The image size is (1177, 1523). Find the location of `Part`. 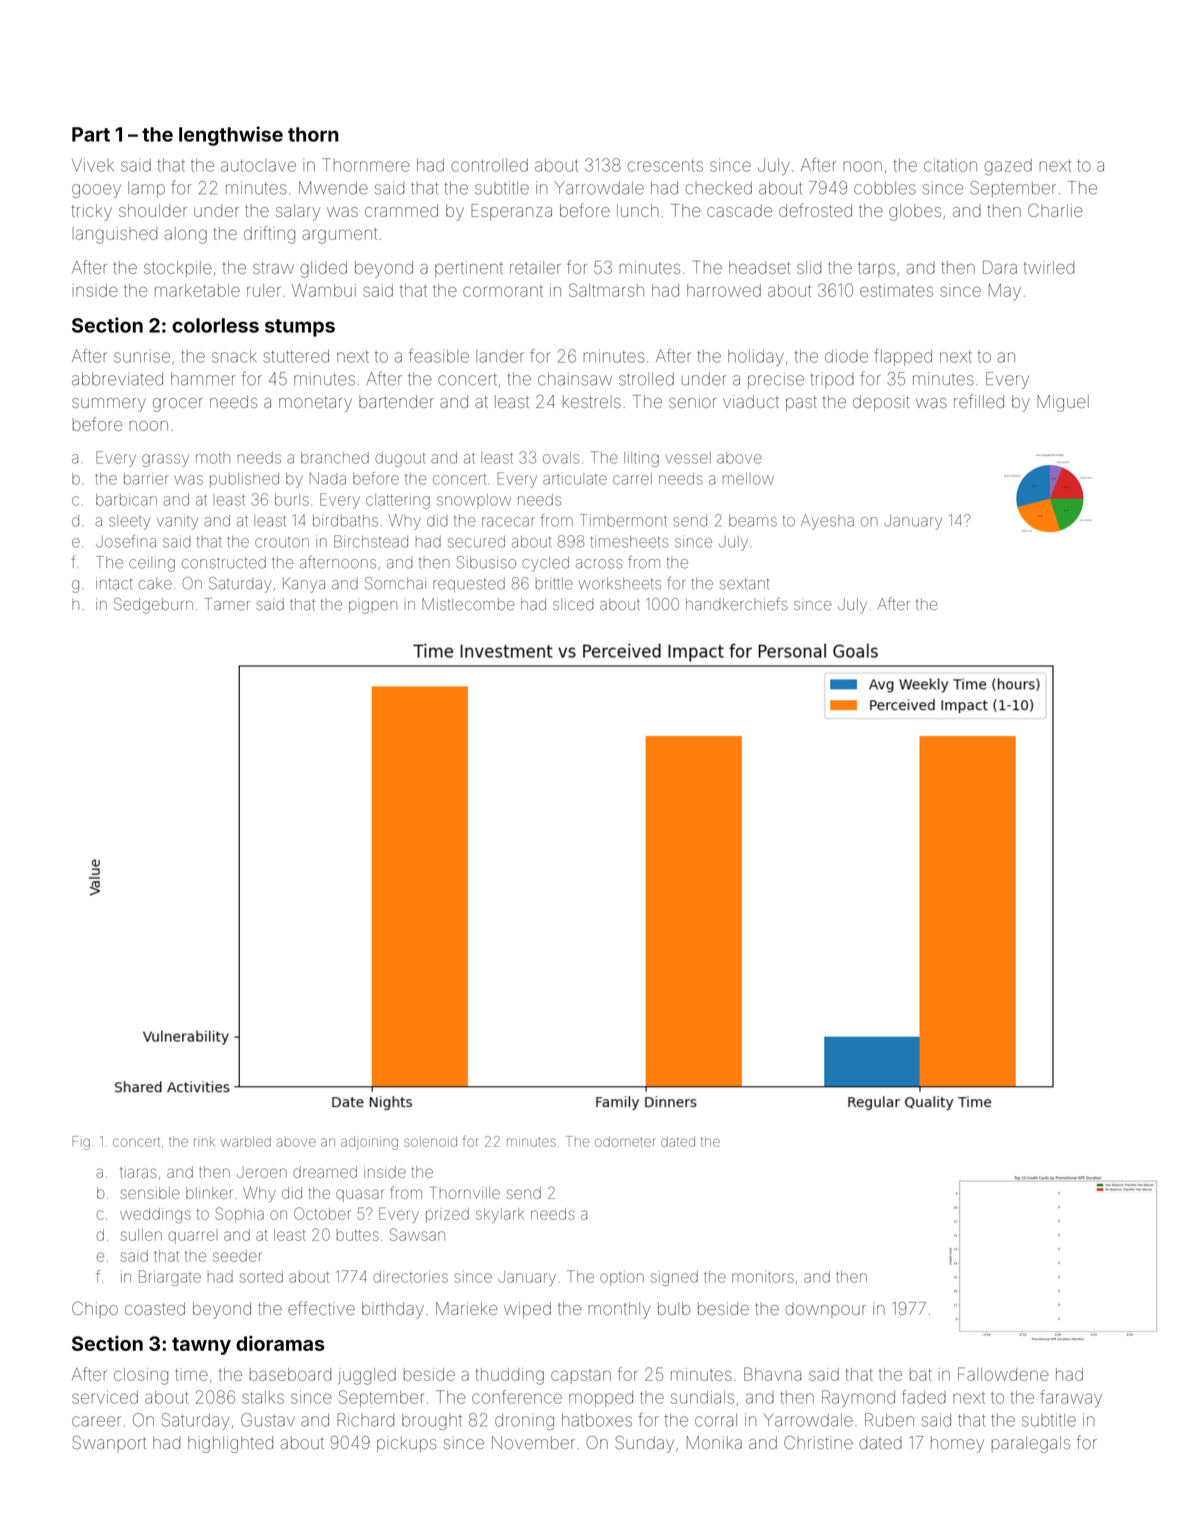

Part is located at coordinates (91, 134).
